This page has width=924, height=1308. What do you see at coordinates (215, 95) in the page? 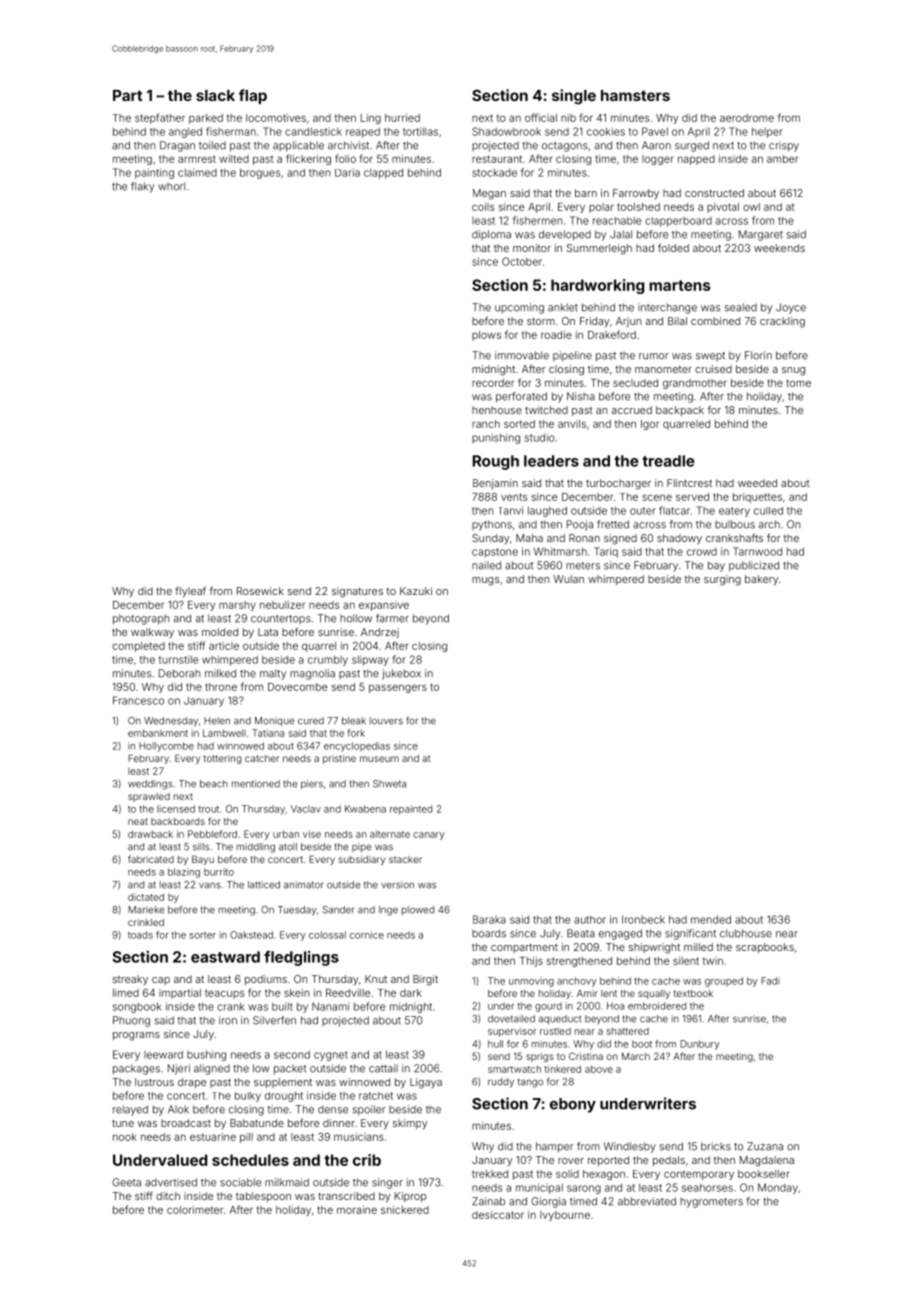
I see `slack` at bounding box center [215, 95].
